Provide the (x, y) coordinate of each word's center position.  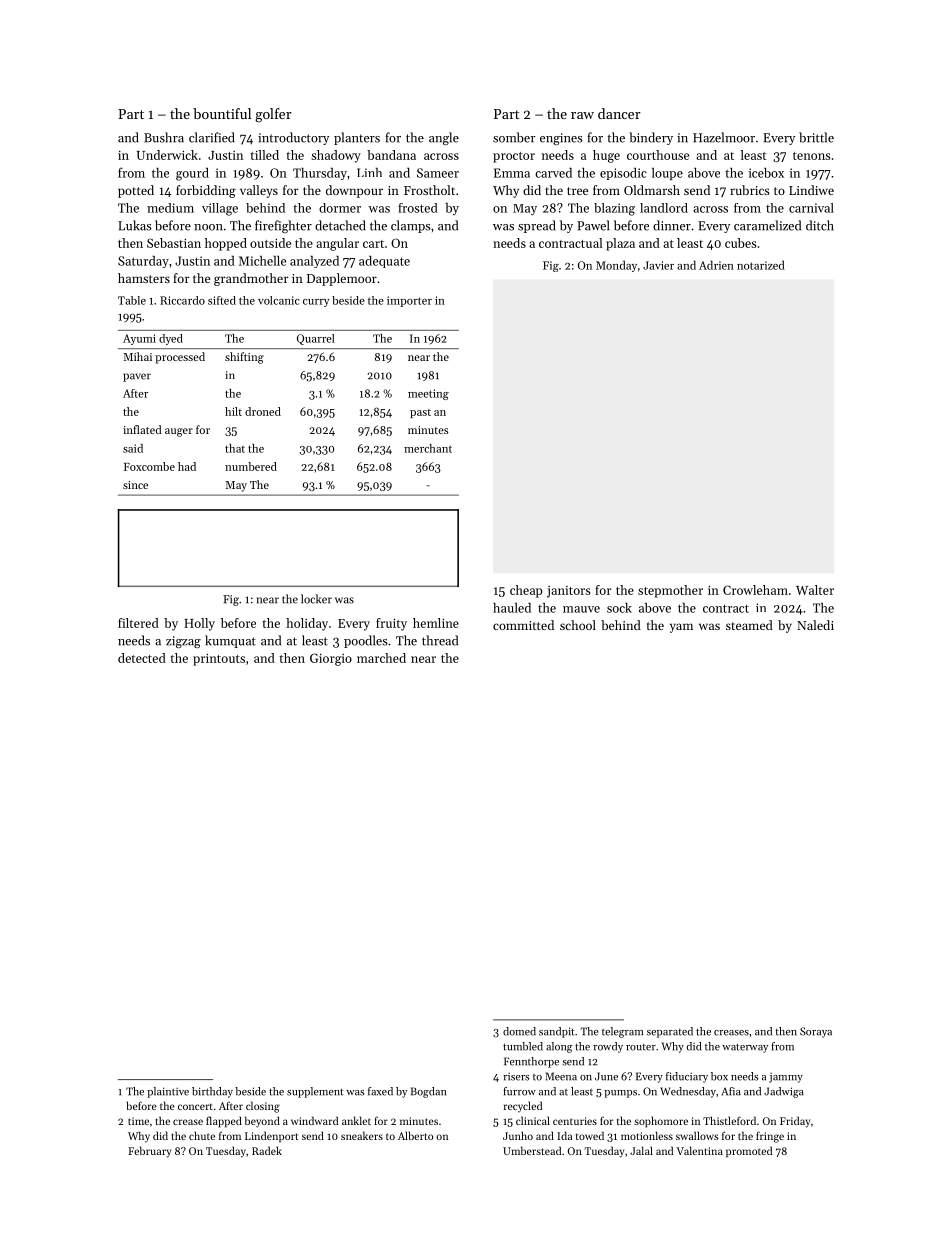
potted (136, 191)
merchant (428, 448)
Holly (199, 624)
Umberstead (532, 1150)
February (149, 1152)
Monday (616, 266)
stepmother (670, 591)
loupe (667, 174)
